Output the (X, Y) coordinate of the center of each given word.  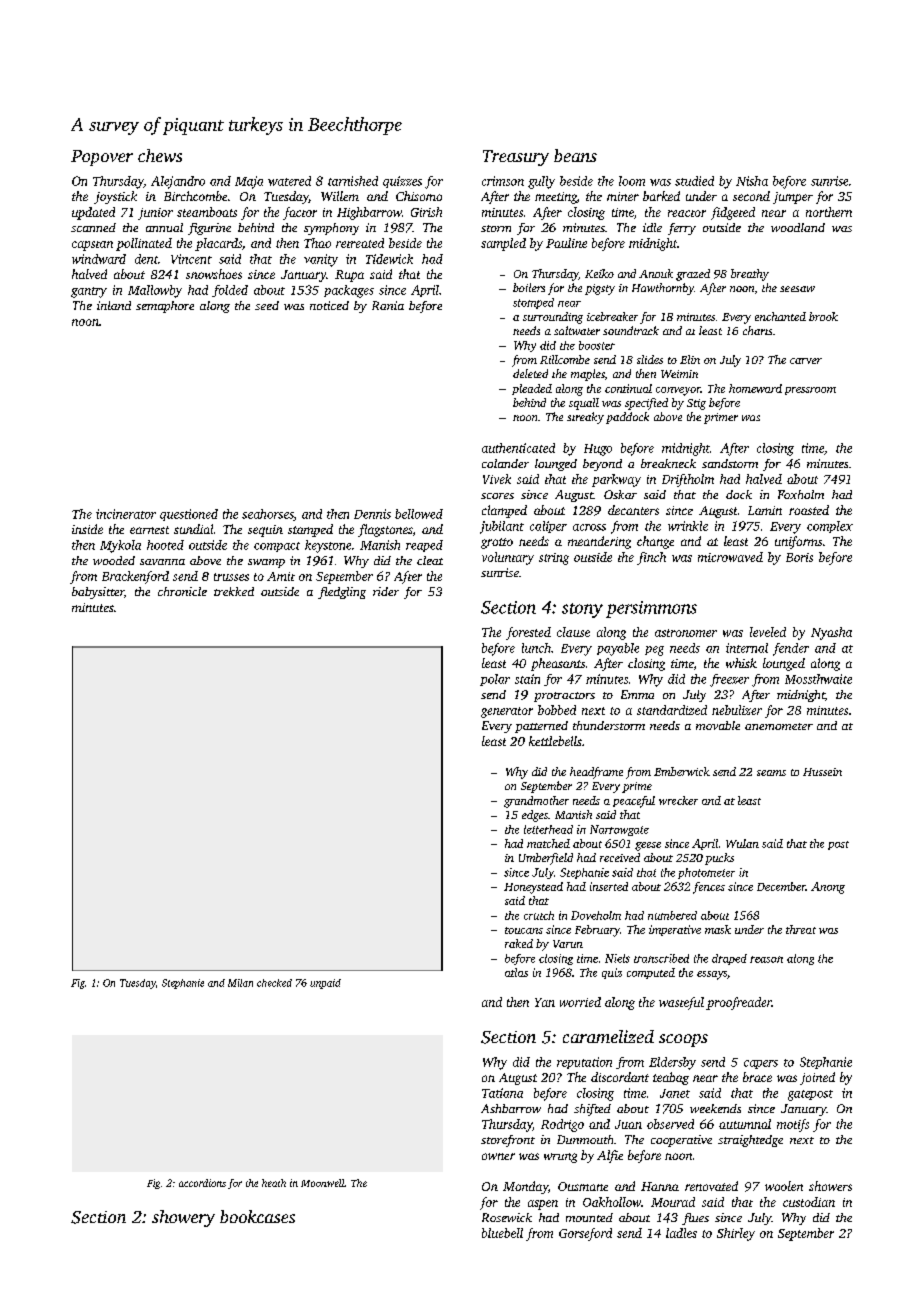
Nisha (752, 181)
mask (718, 929)
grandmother (536, 802)
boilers (529, 287)
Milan (240, 983)
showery (183, 1218)
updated (93, 213)
